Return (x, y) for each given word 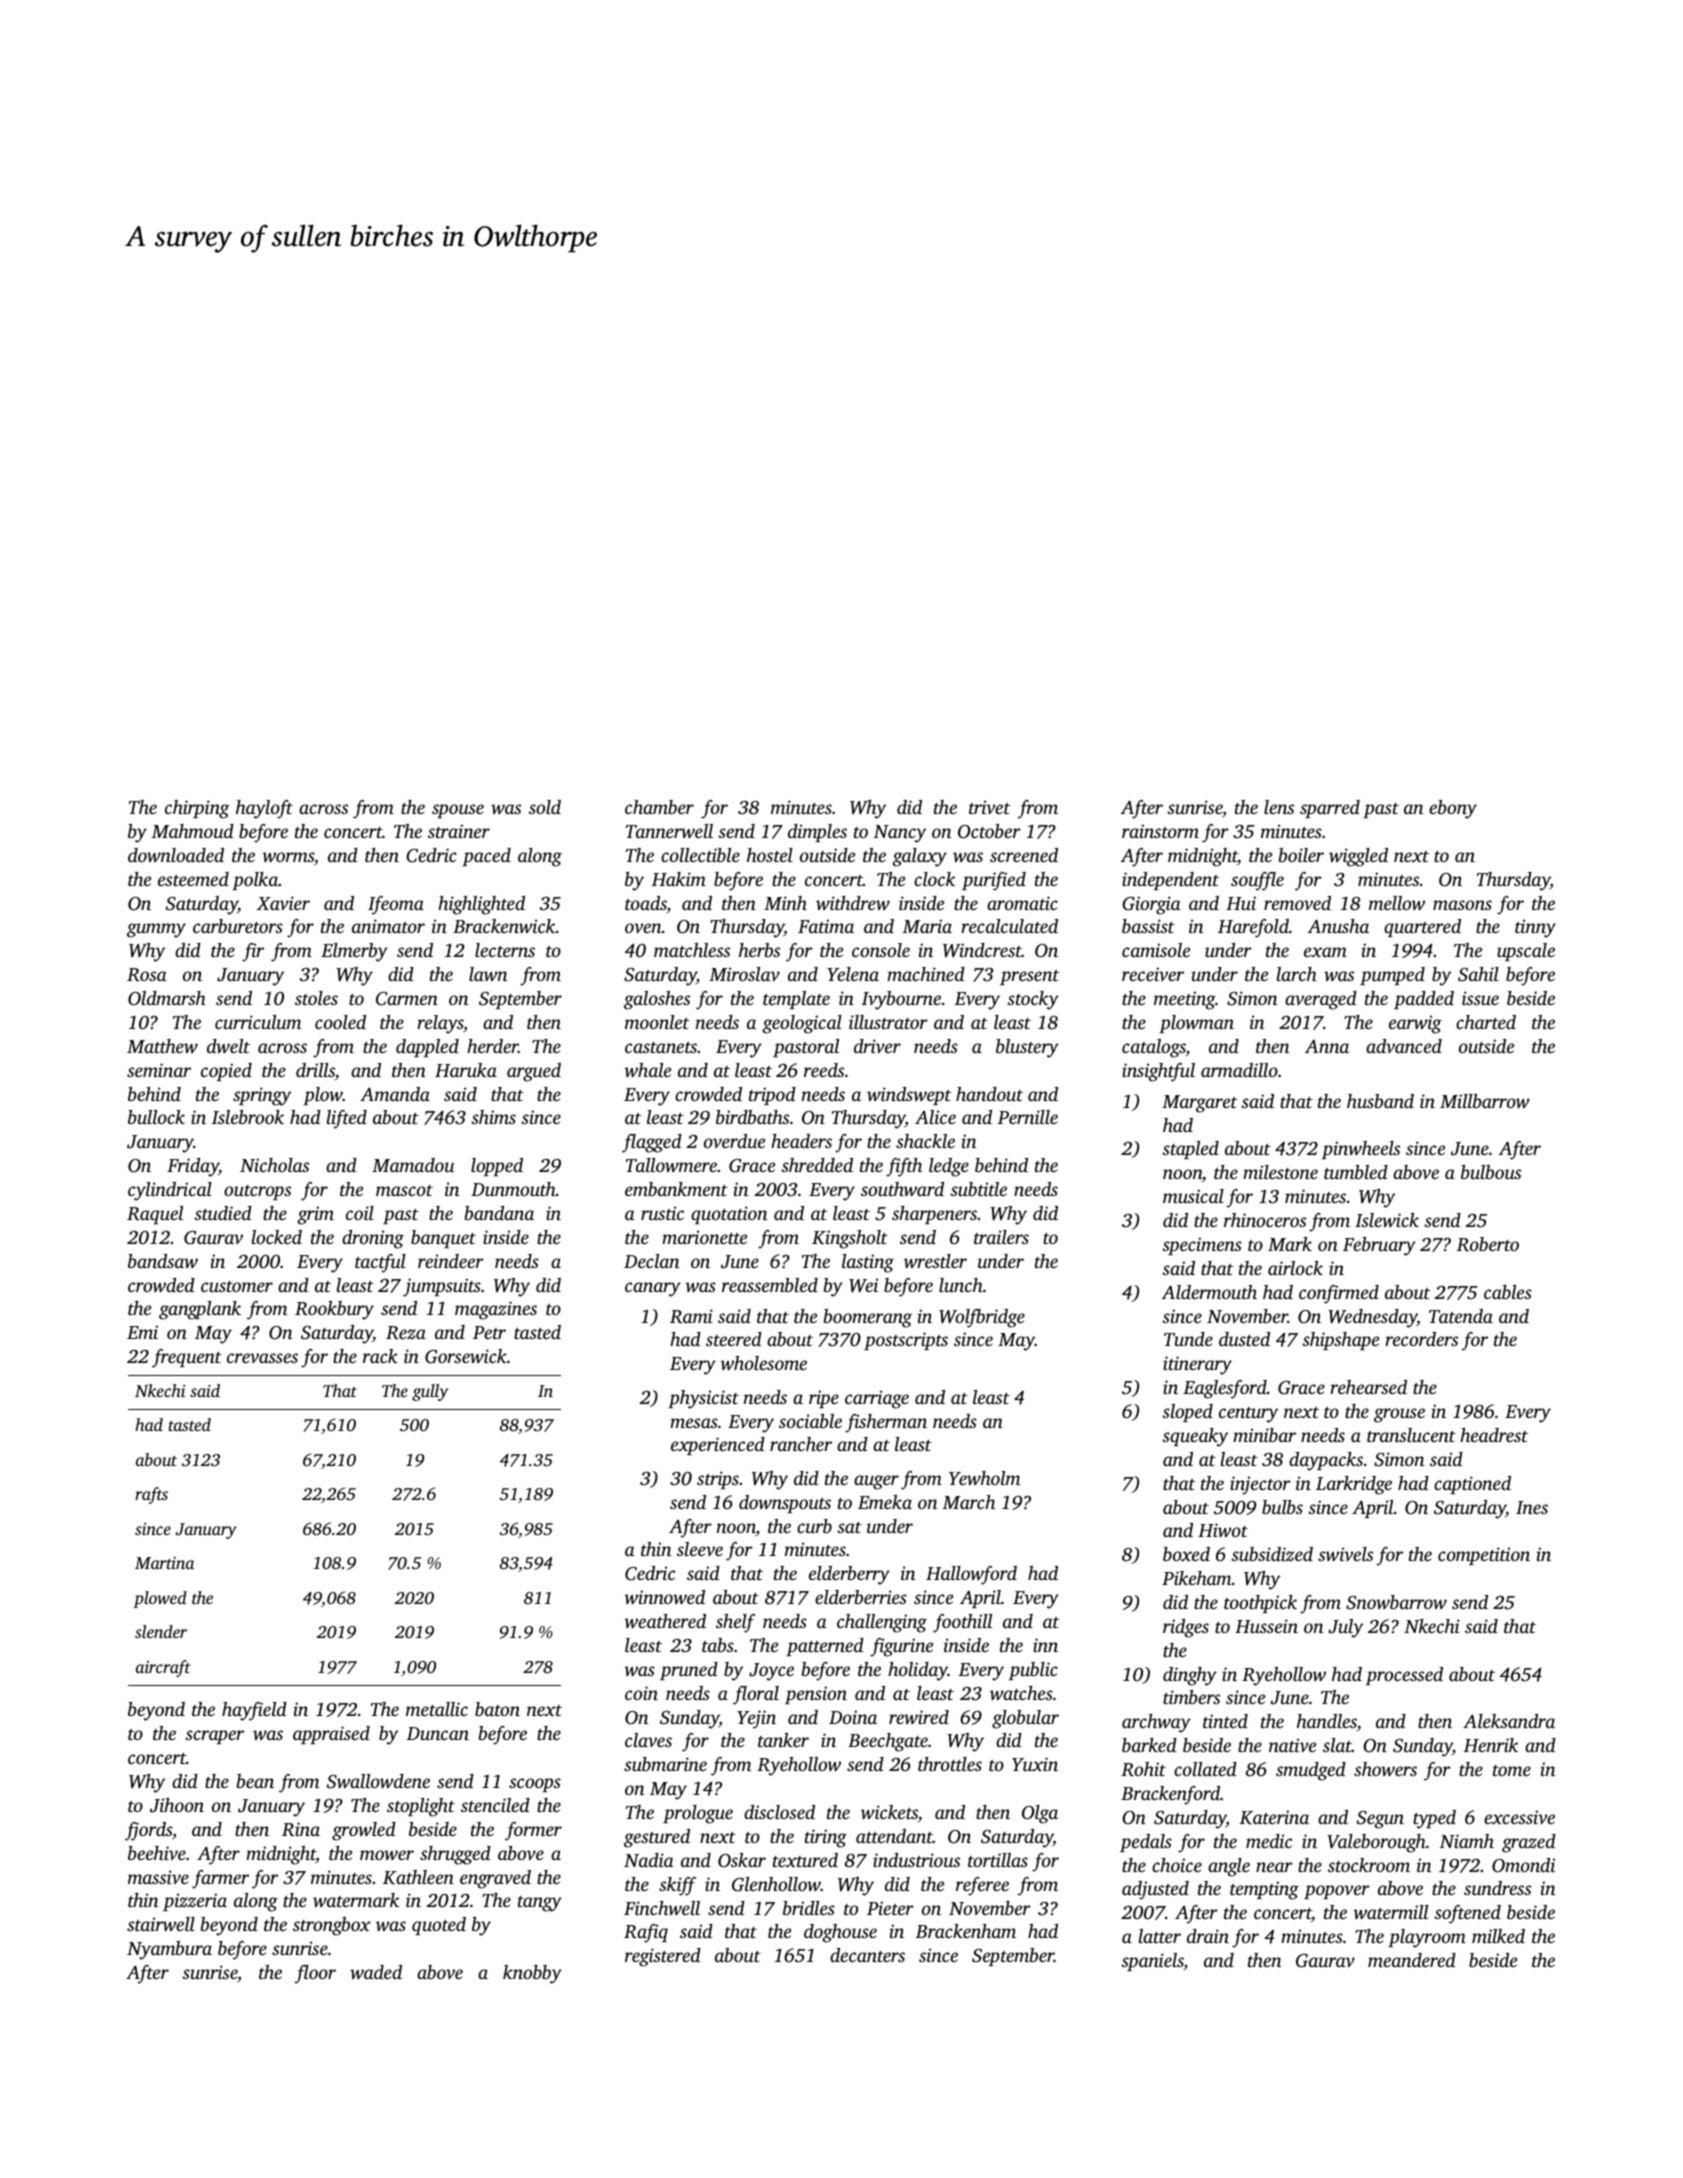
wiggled (1358, 857)
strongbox (332, 1926)
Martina (164, 1563)
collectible (700, 855)
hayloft (264, 809)
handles (1327, 1721)
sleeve (700, 1549)
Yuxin (1035, 1764)
